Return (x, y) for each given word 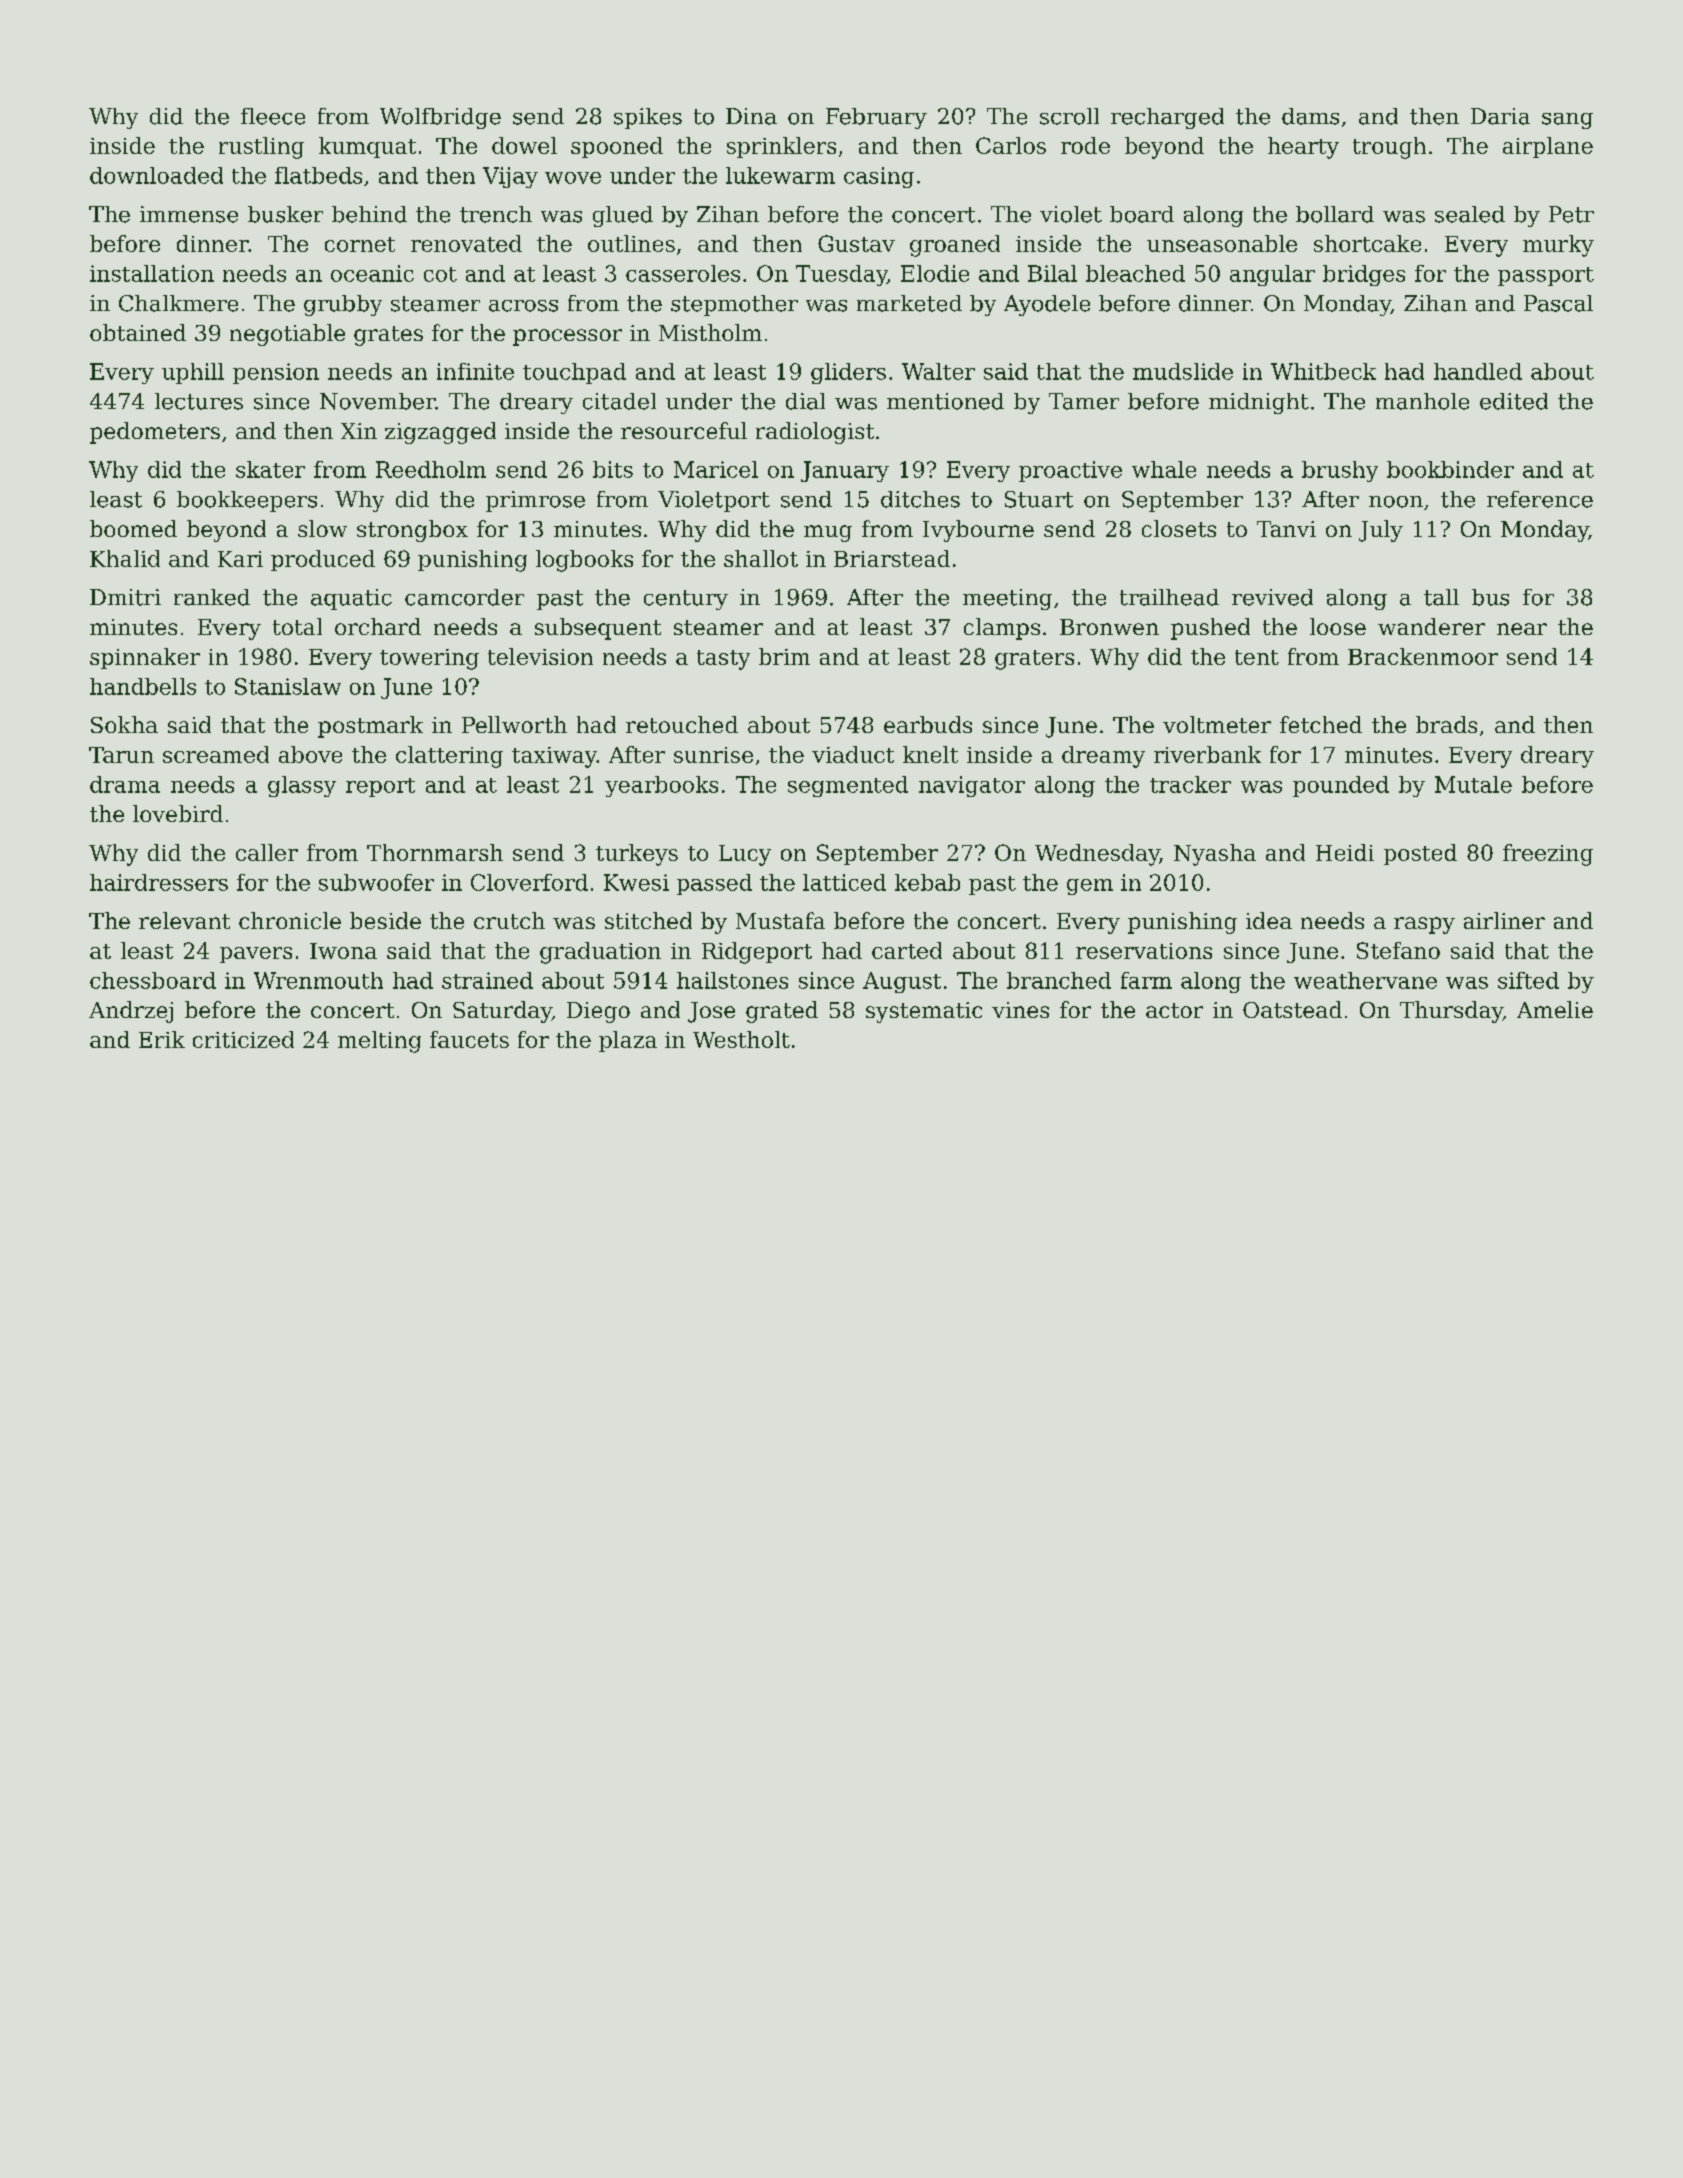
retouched (682, 724)
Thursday (1451, 1012)
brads (1446, 724)
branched (1059, 980)
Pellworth (514, 724)
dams (1310, 116)
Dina (751, 116)
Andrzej (131, 1012)
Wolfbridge (440, 118)
